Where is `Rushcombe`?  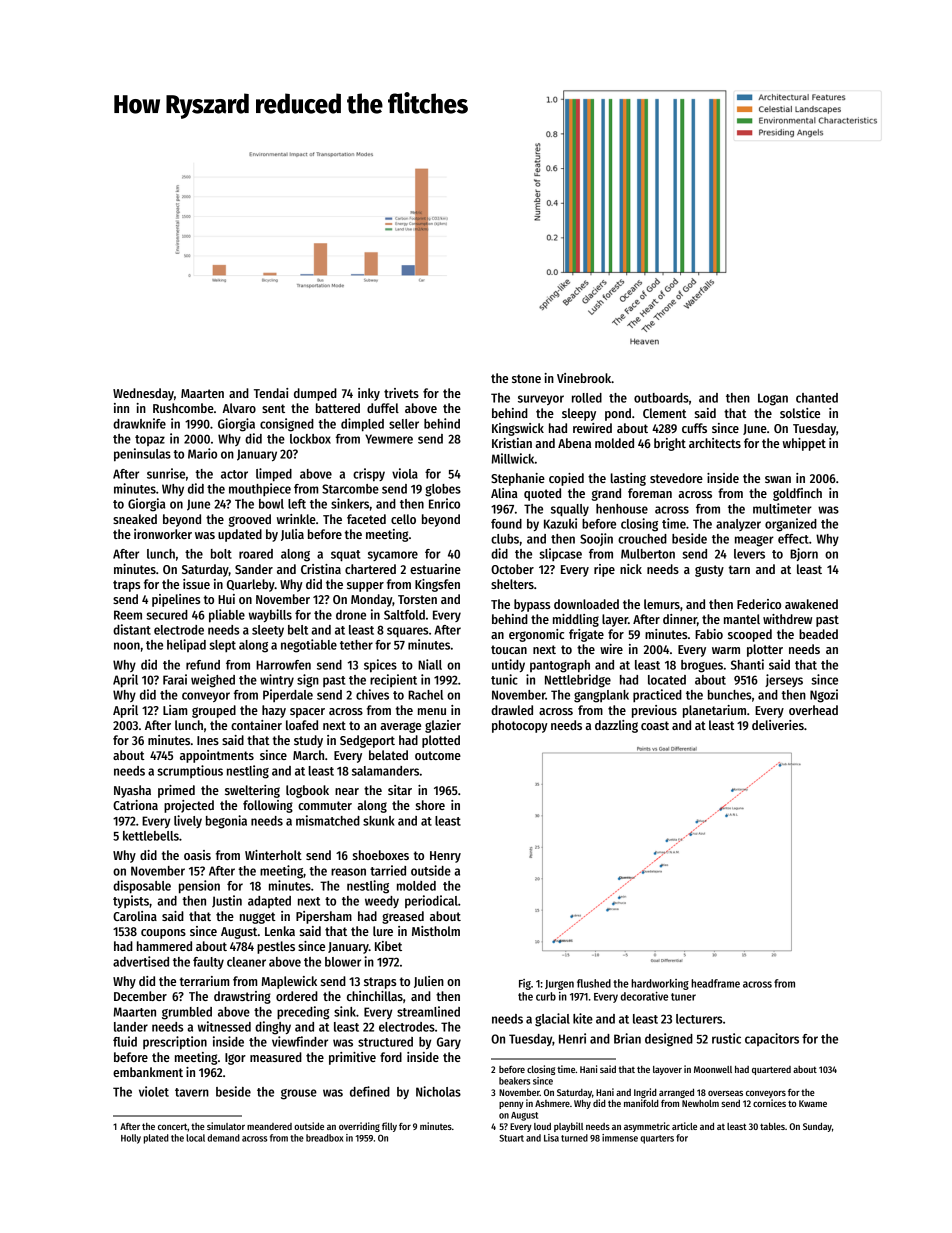 Rushcombe is located at coordinates (183, 408).
